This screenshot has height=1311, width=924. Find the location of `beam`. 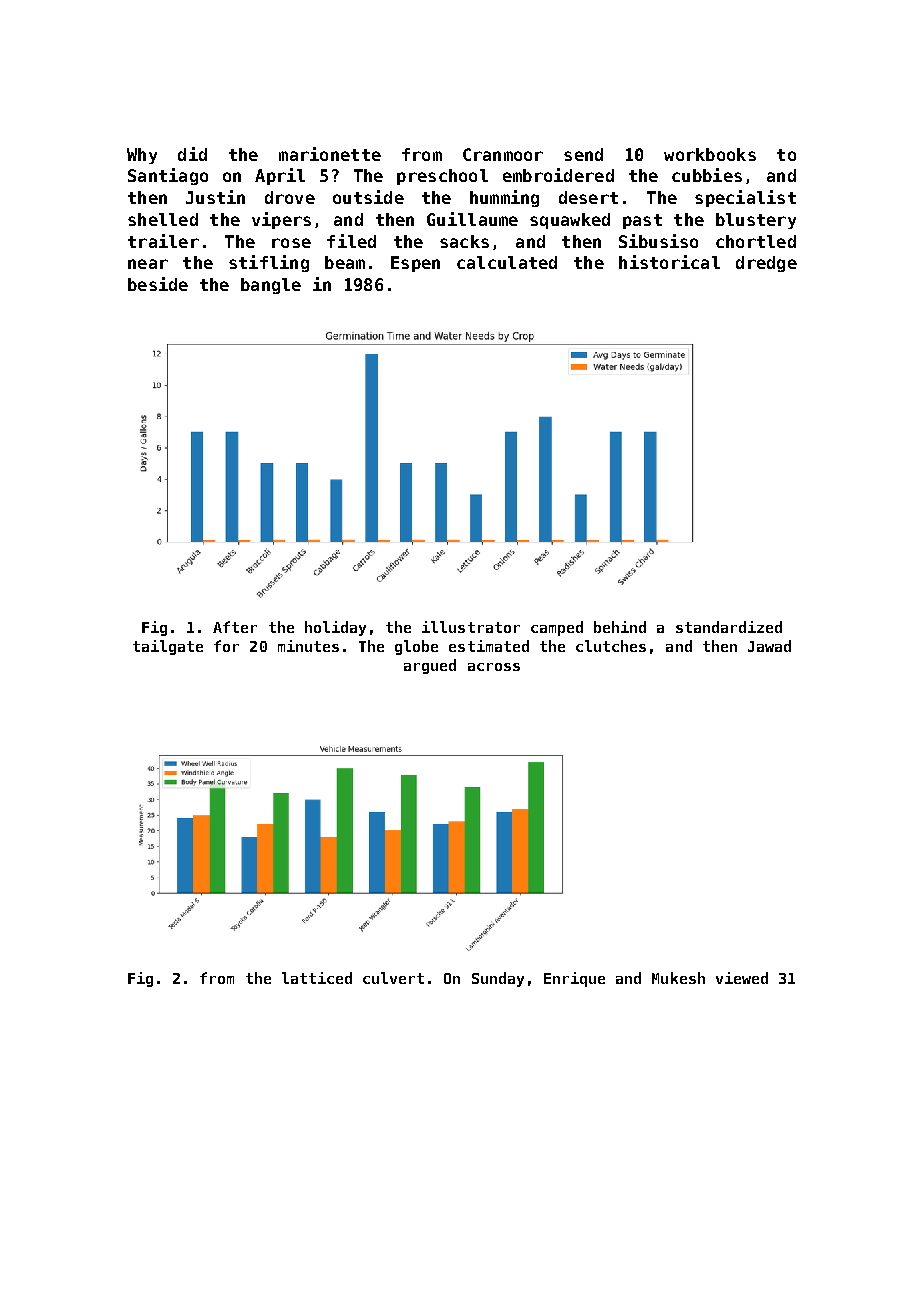

beam is located at coordinates (345, 262).
